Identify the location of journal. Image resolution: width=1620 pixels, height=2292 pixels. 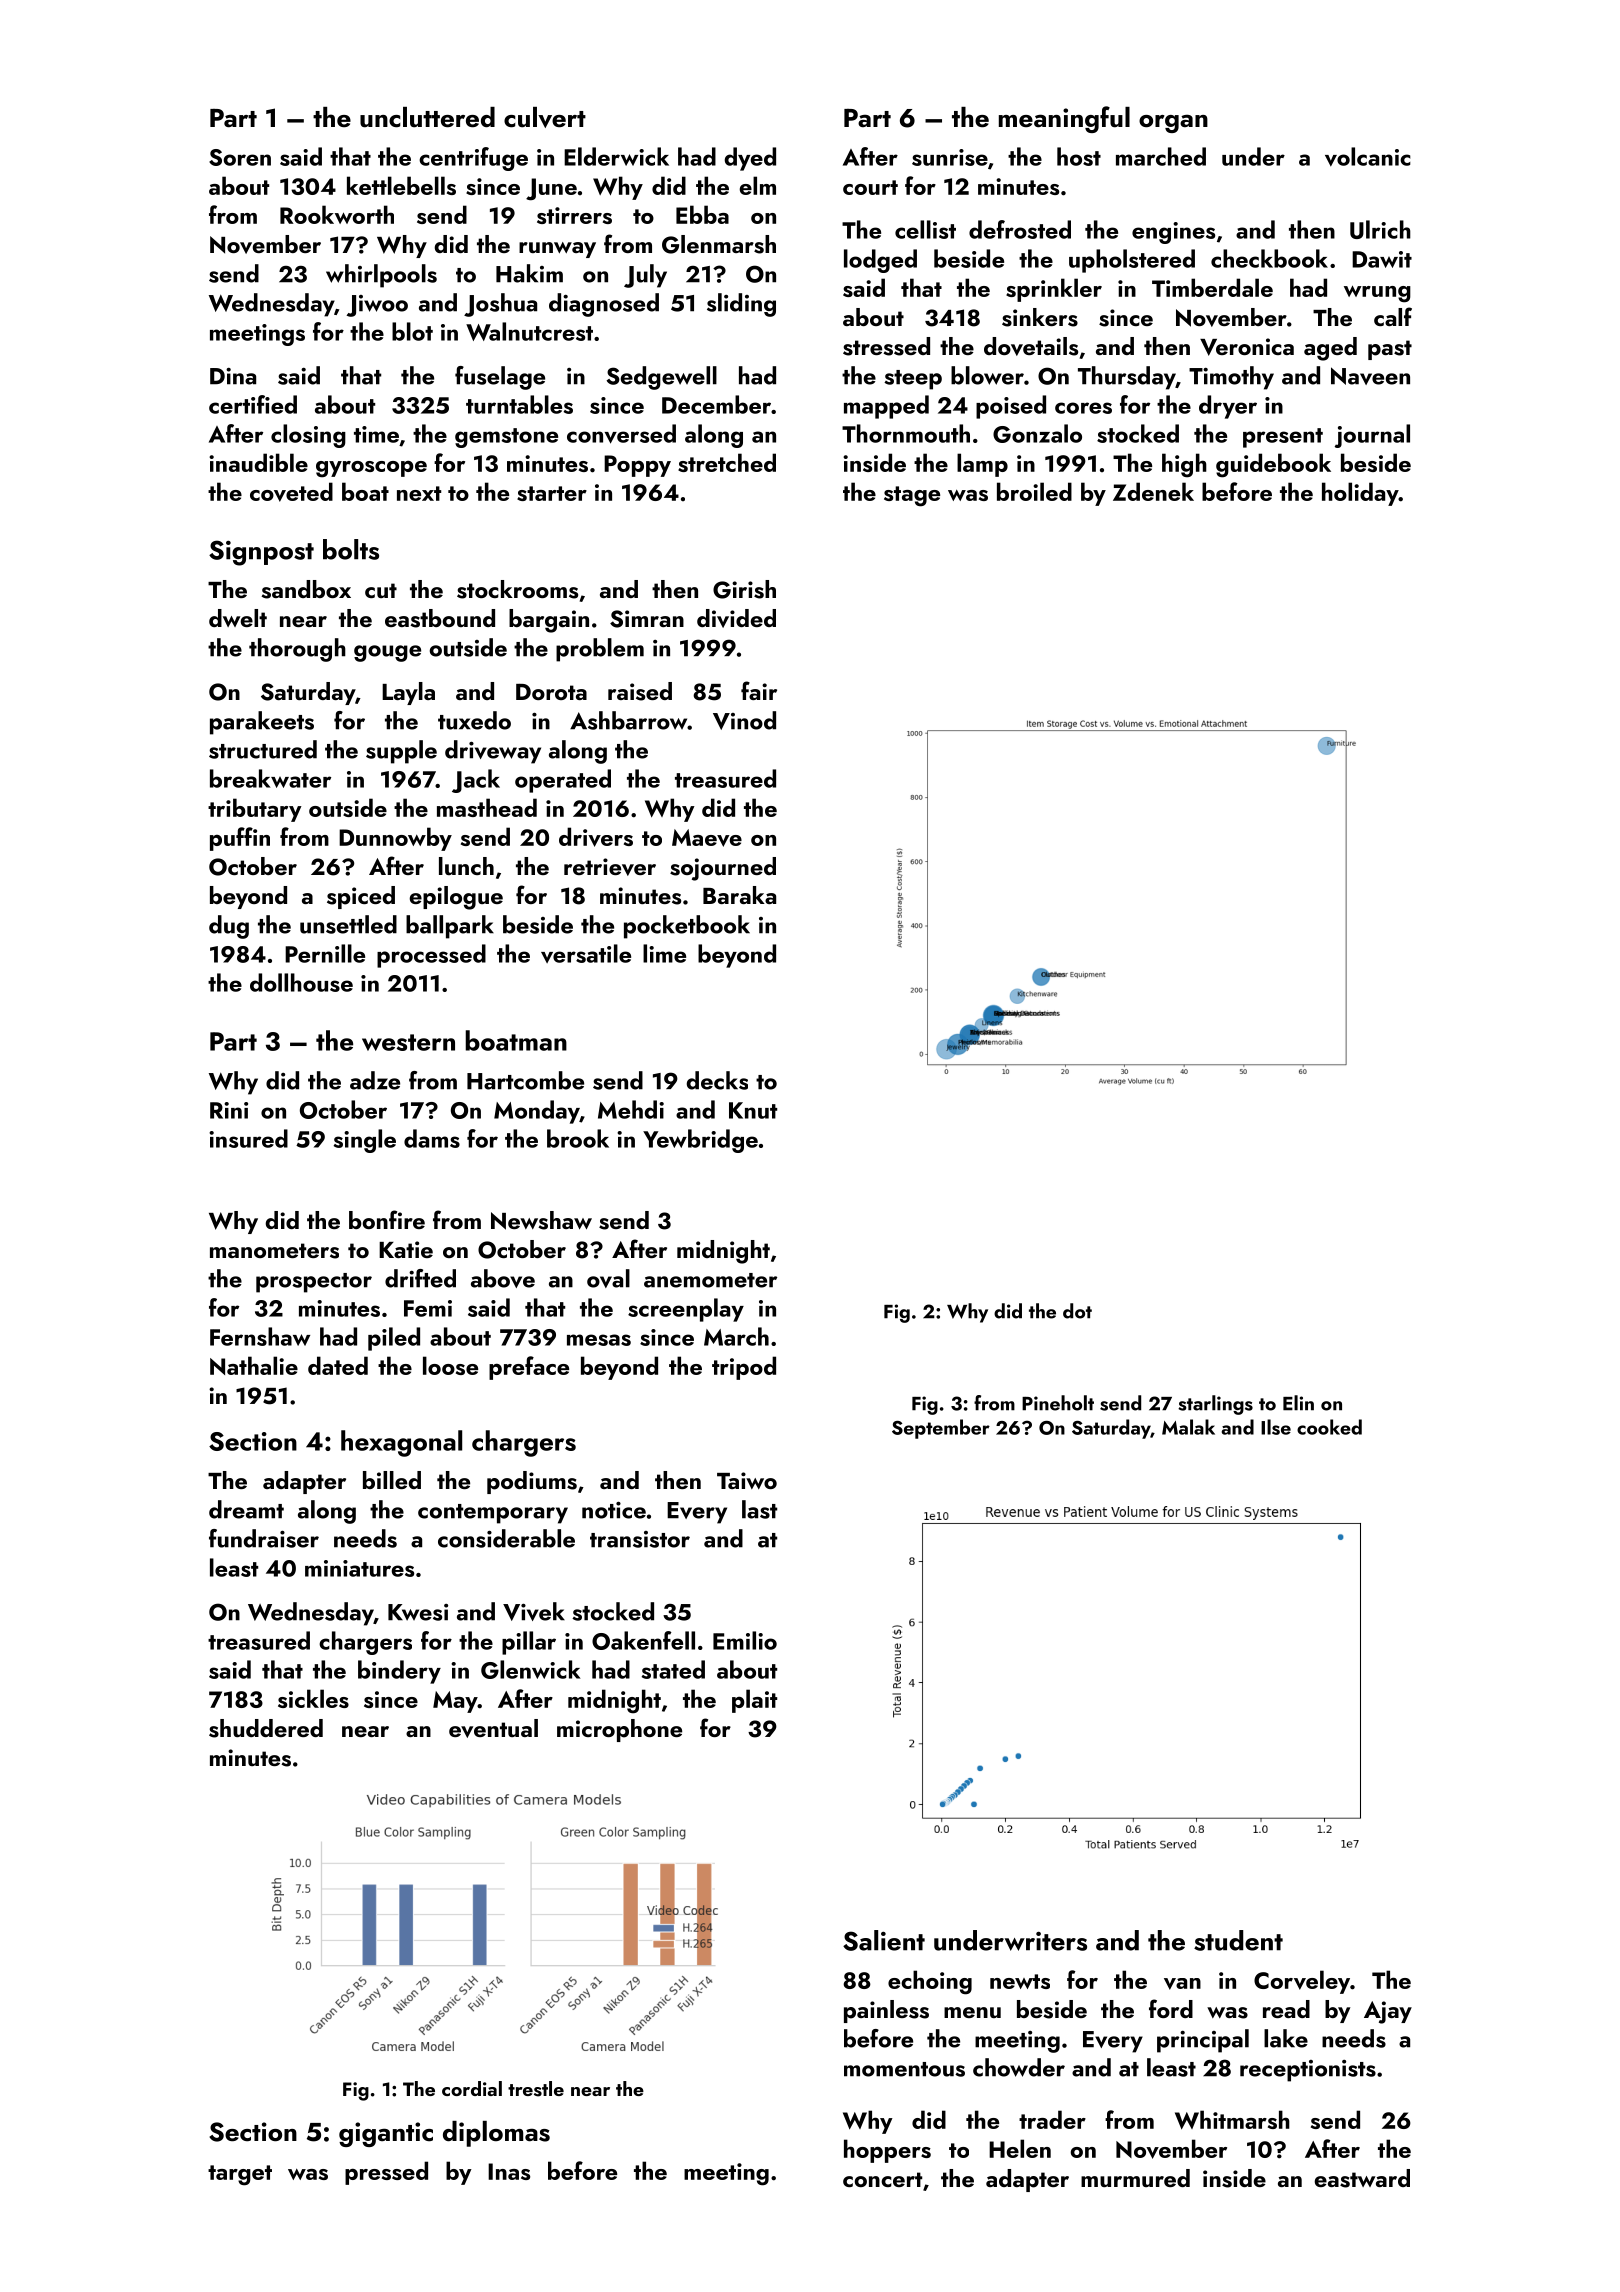
(1372, 436).
